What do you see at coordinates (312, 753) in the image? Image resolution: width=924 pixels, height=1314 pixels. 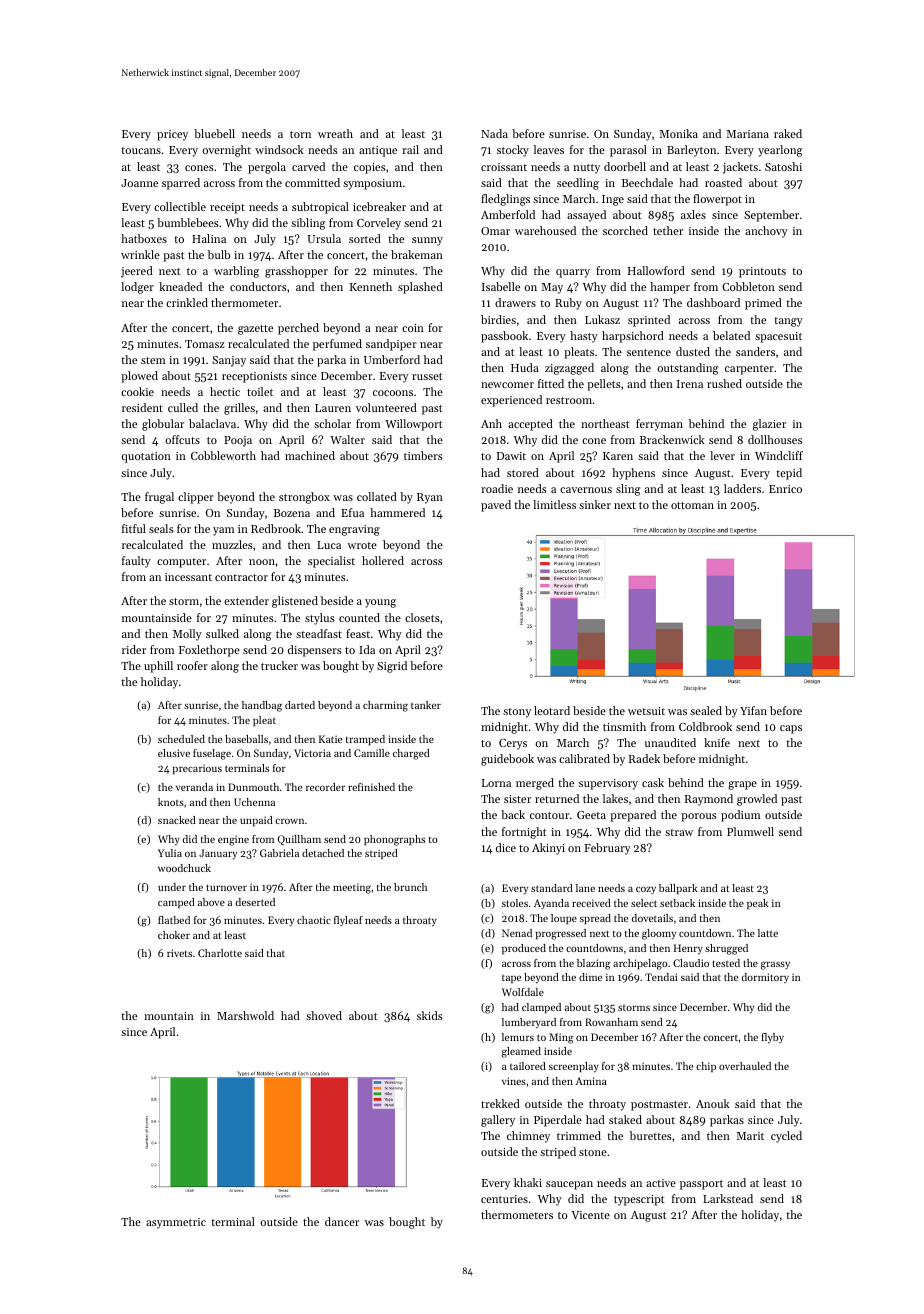 I see `Victoria` at bounding box center [312, 753].
